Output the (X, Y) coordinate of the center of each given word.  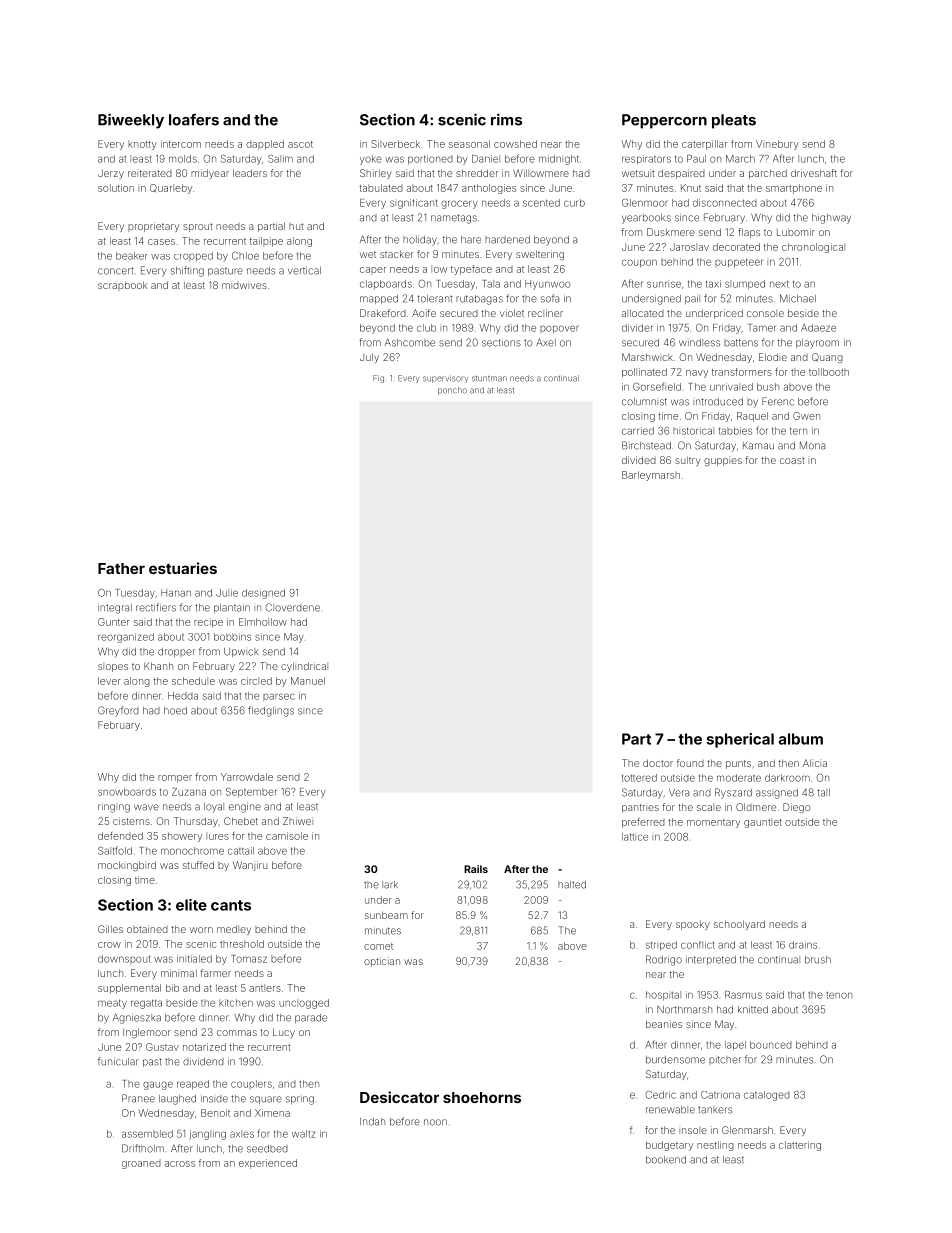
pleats (734, 121)
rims (506, 119)
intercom (181, 144)
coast (792, 460)
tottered (639, 778)
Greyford (118, 711)
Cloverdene (292, 607)
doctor (658, 763)
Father (121, 568)
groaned (141, 1164)
